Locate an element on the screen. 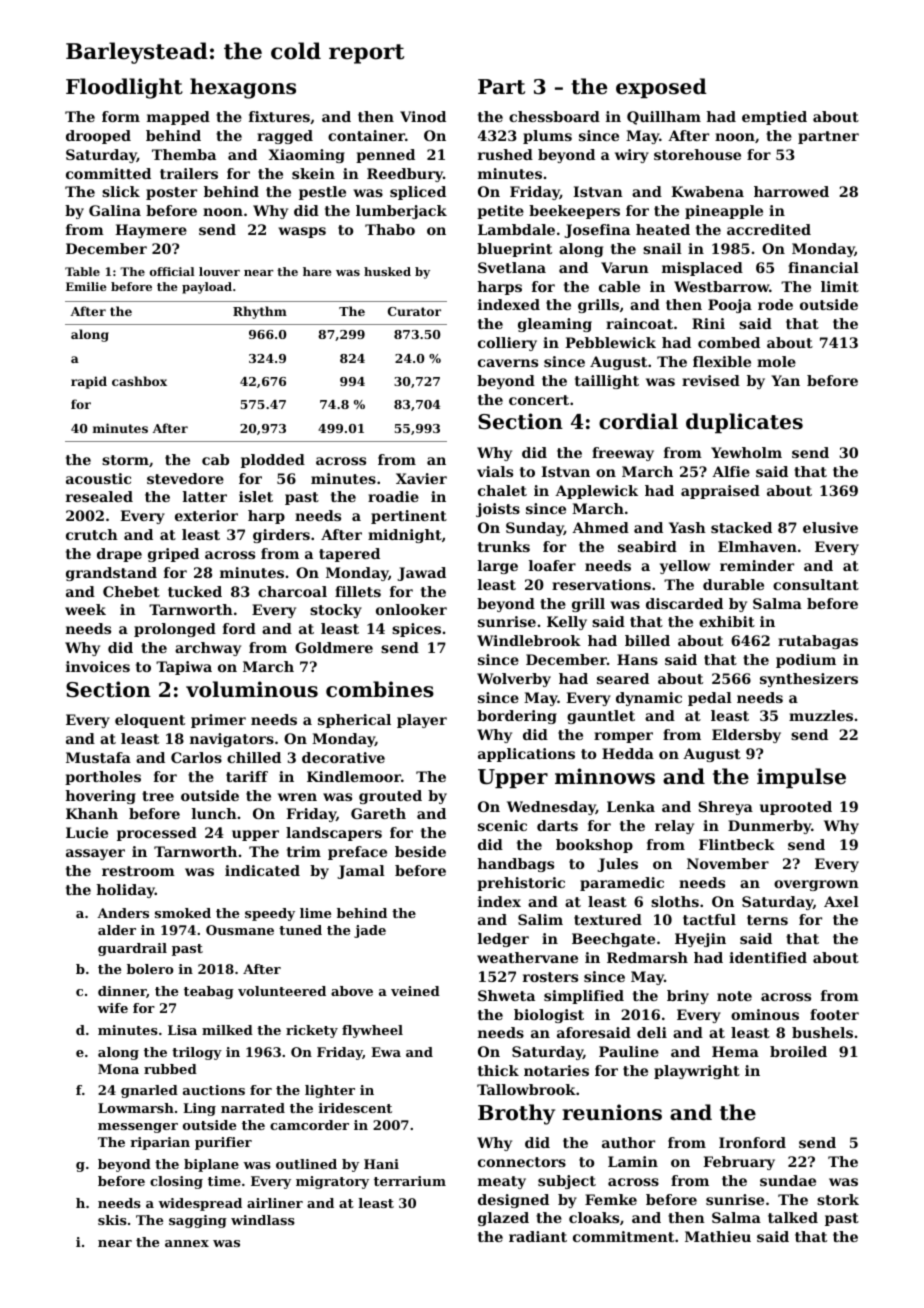  discarded is located at coordinates (684, 603).
